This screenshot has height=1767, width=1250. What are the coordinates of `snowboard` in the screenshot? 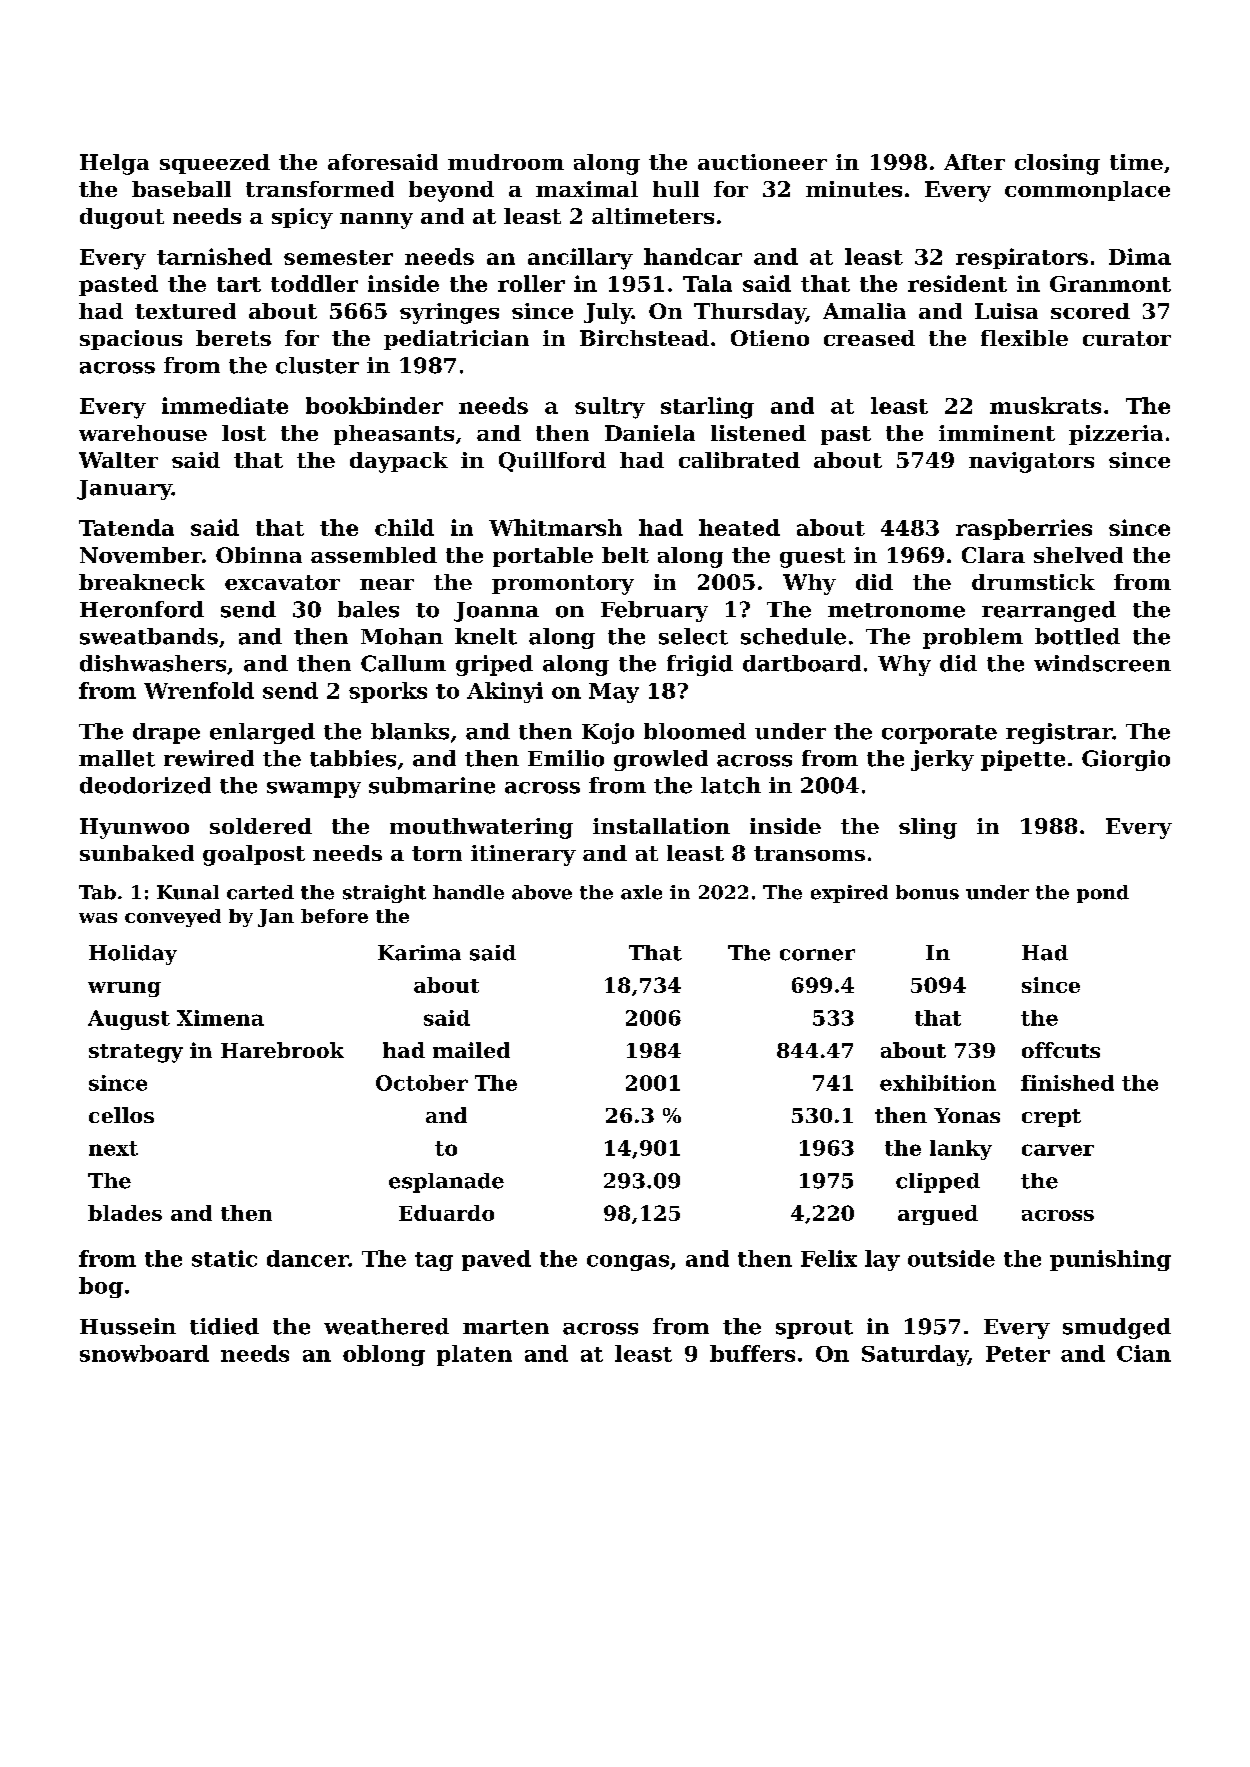 It's located at (144, 1353).
